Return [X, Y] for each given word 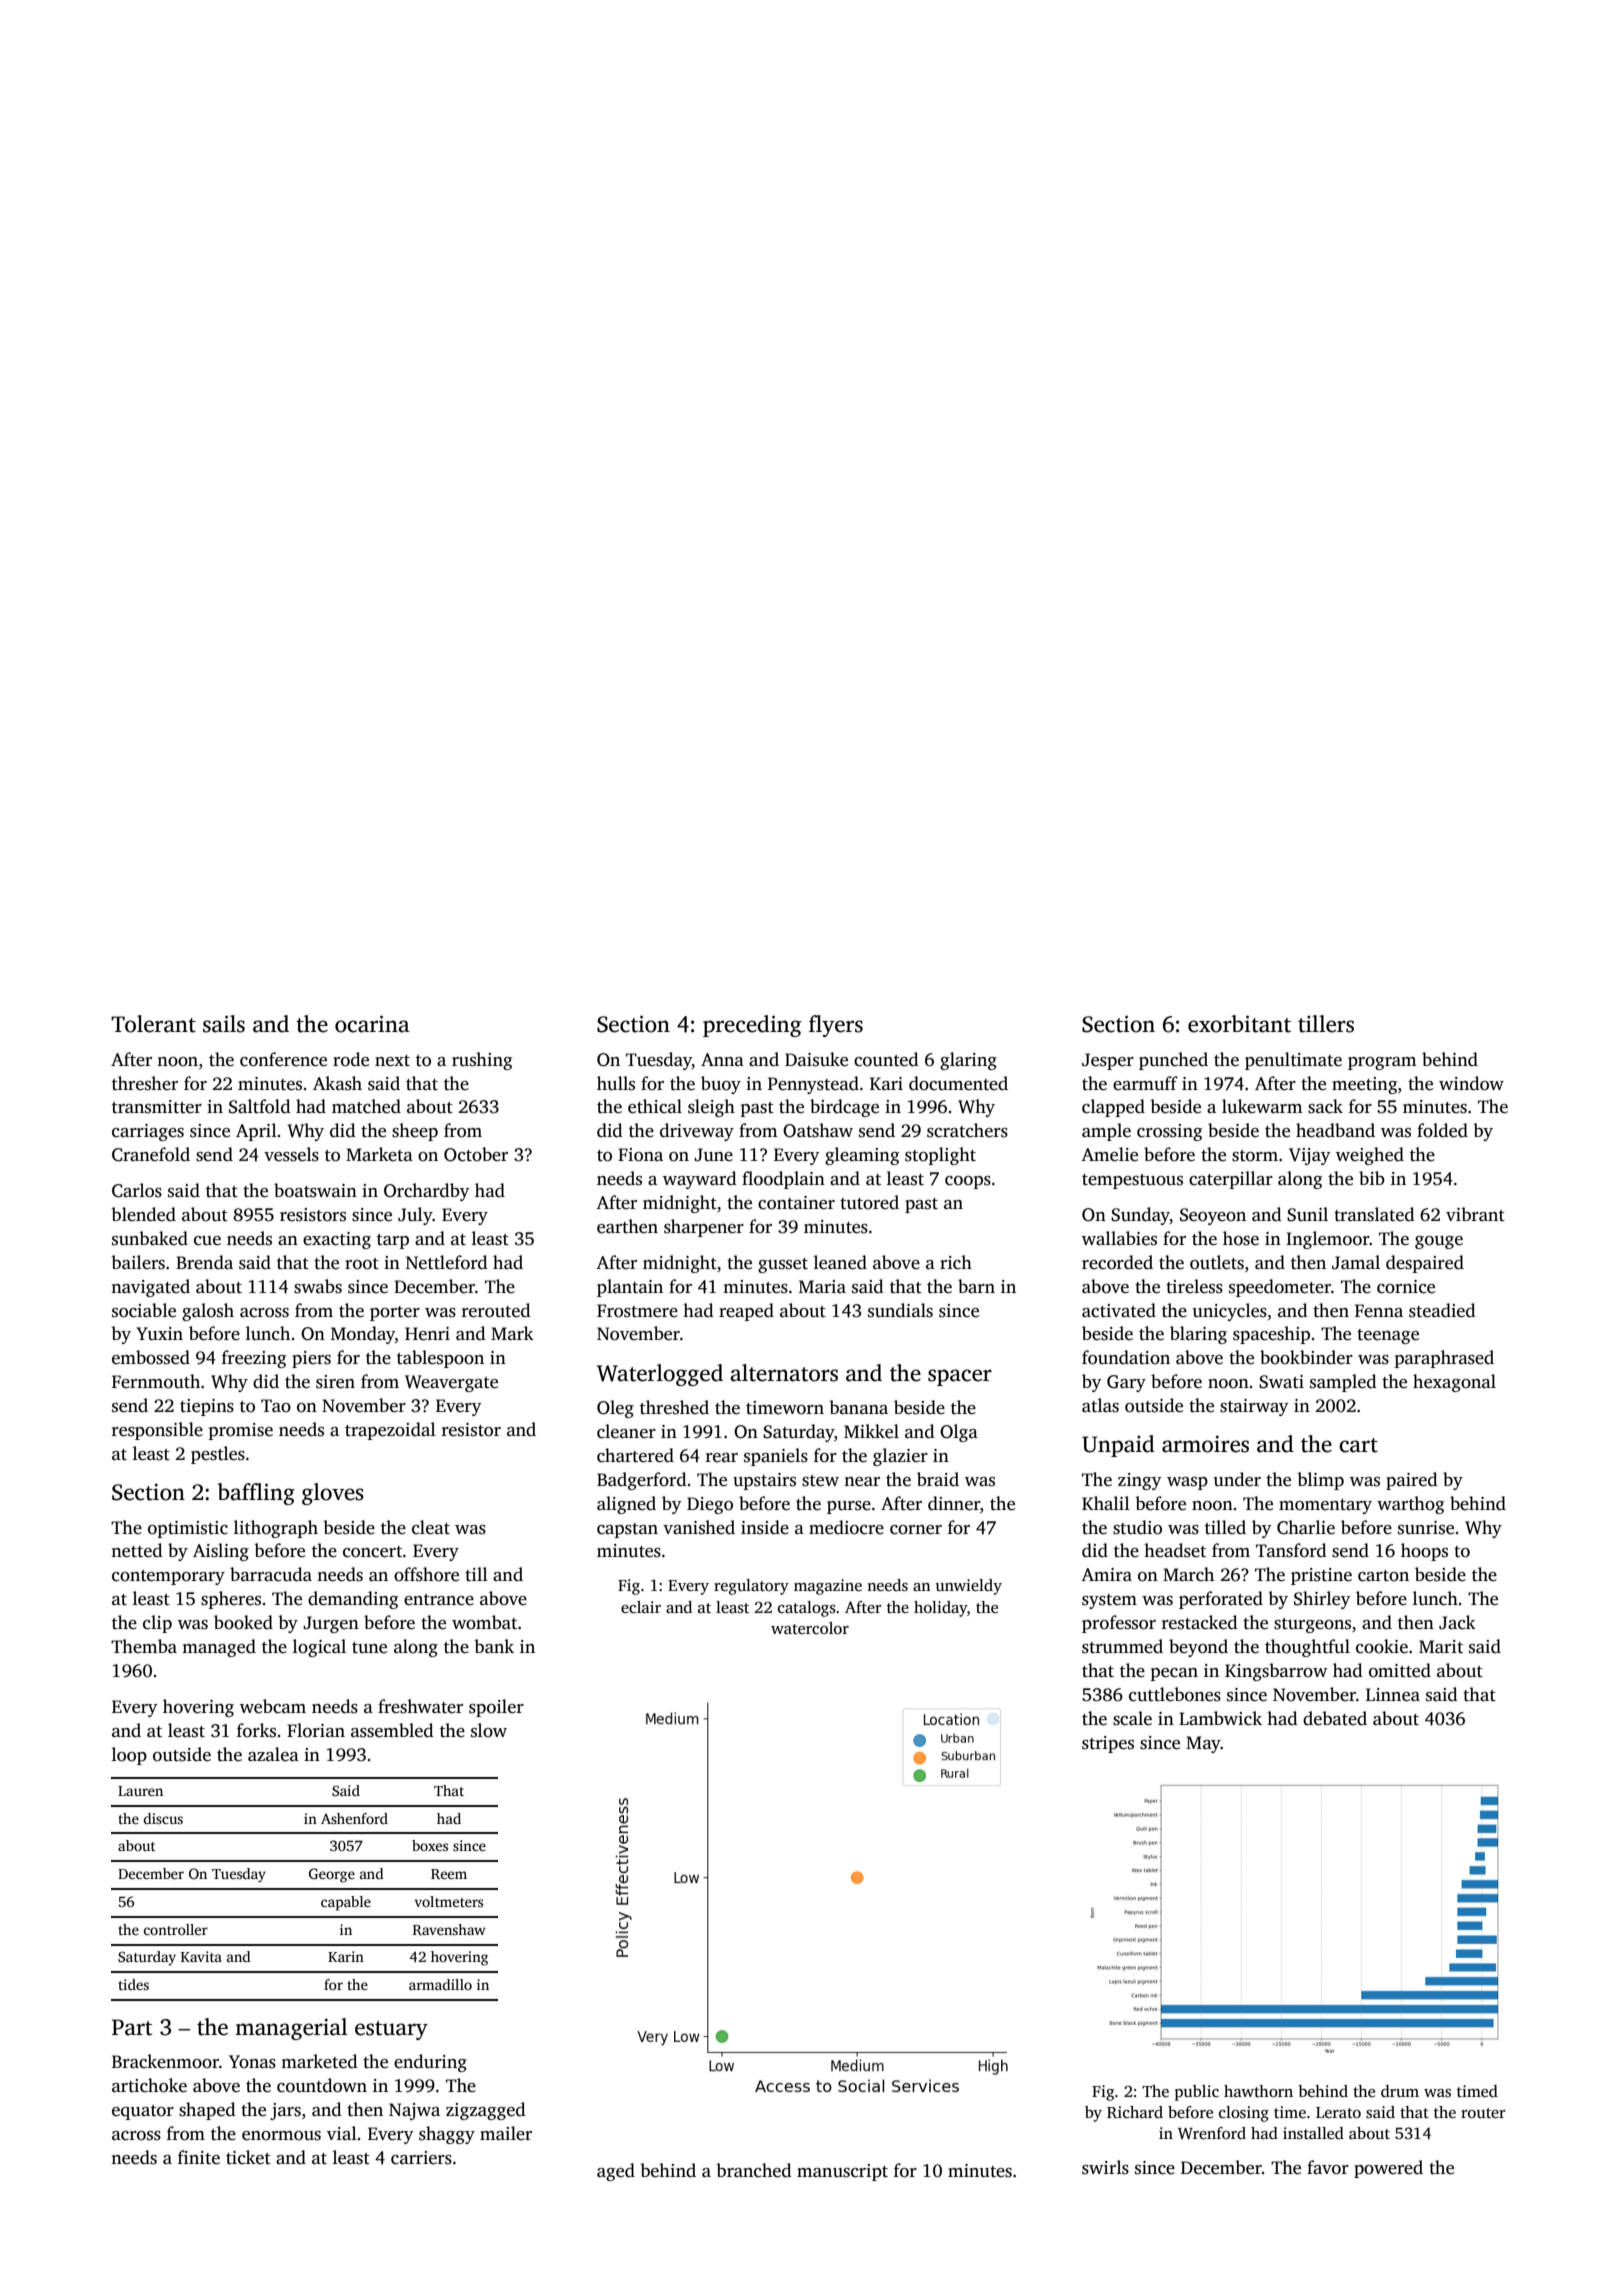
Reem [449, 1874]
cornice [1406, 1287]
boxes [430, 1845]
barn [976, 1286]
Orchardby [427, 1192]
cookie [1382, 1646]
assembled [392, 1730]
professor [1119, 1624]
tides [133, 1984]
